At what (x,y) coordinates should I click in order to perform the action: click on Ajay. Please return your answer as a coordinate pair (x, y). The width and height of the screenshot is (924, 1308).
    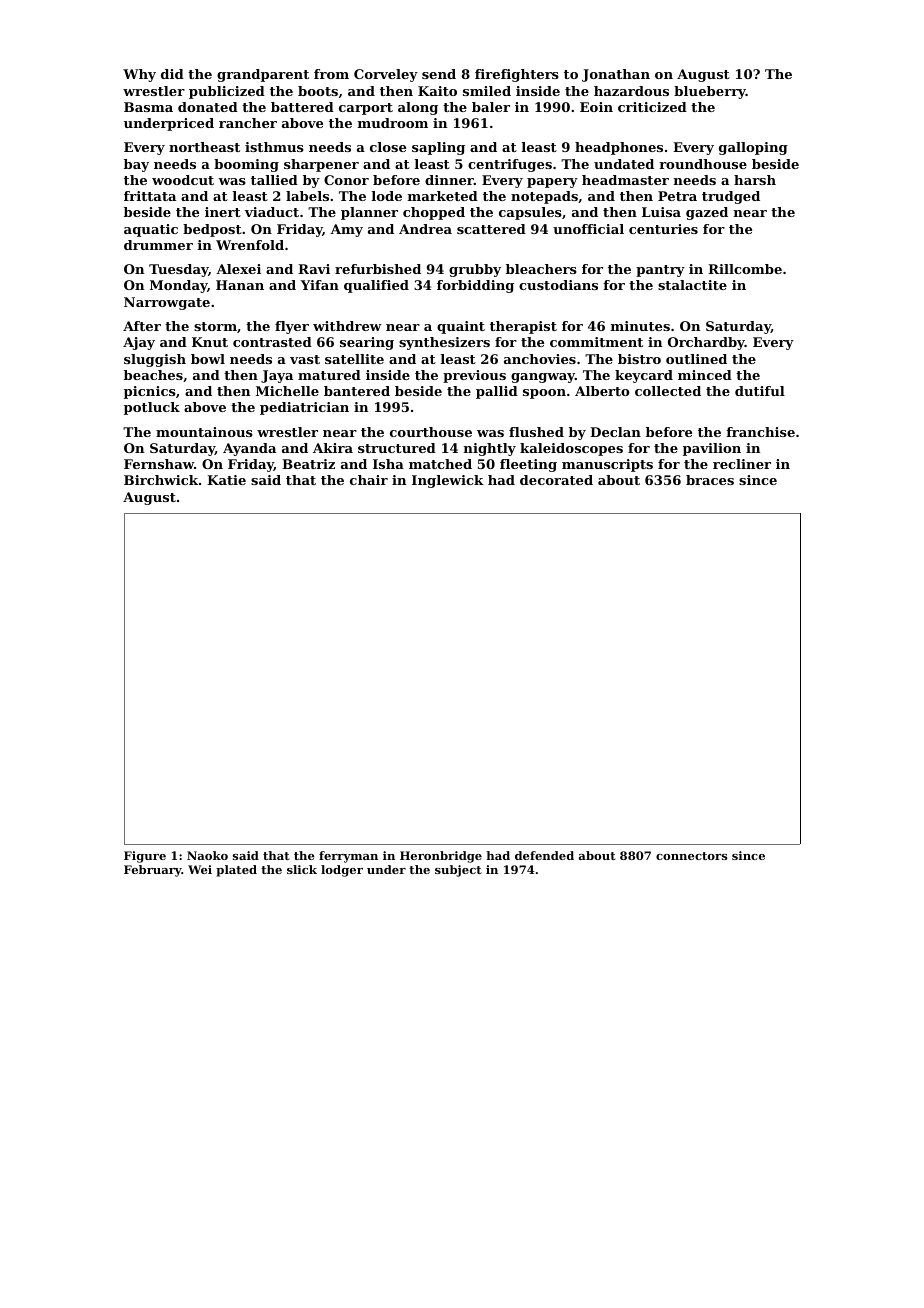
    Looking at the image, I should click on (139, 343).
